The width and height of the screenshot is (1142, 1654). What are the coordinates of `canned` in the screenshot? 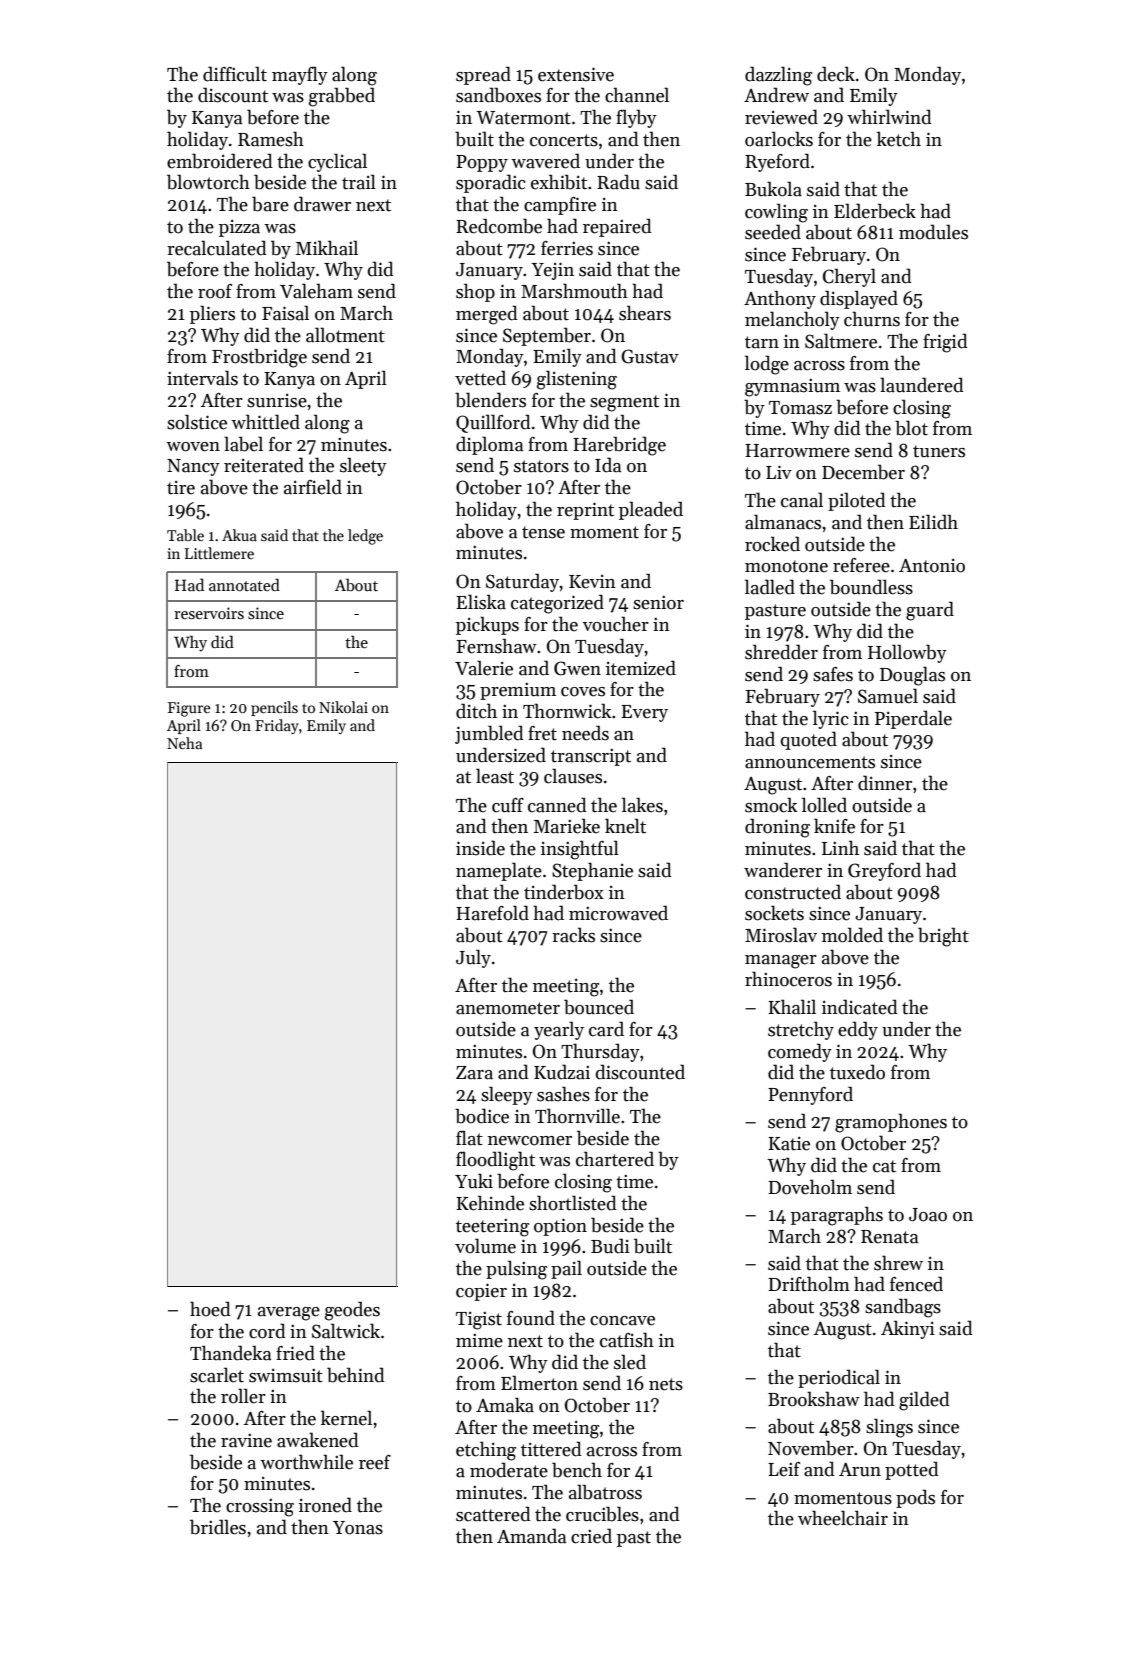 It's located at (557, 805).
